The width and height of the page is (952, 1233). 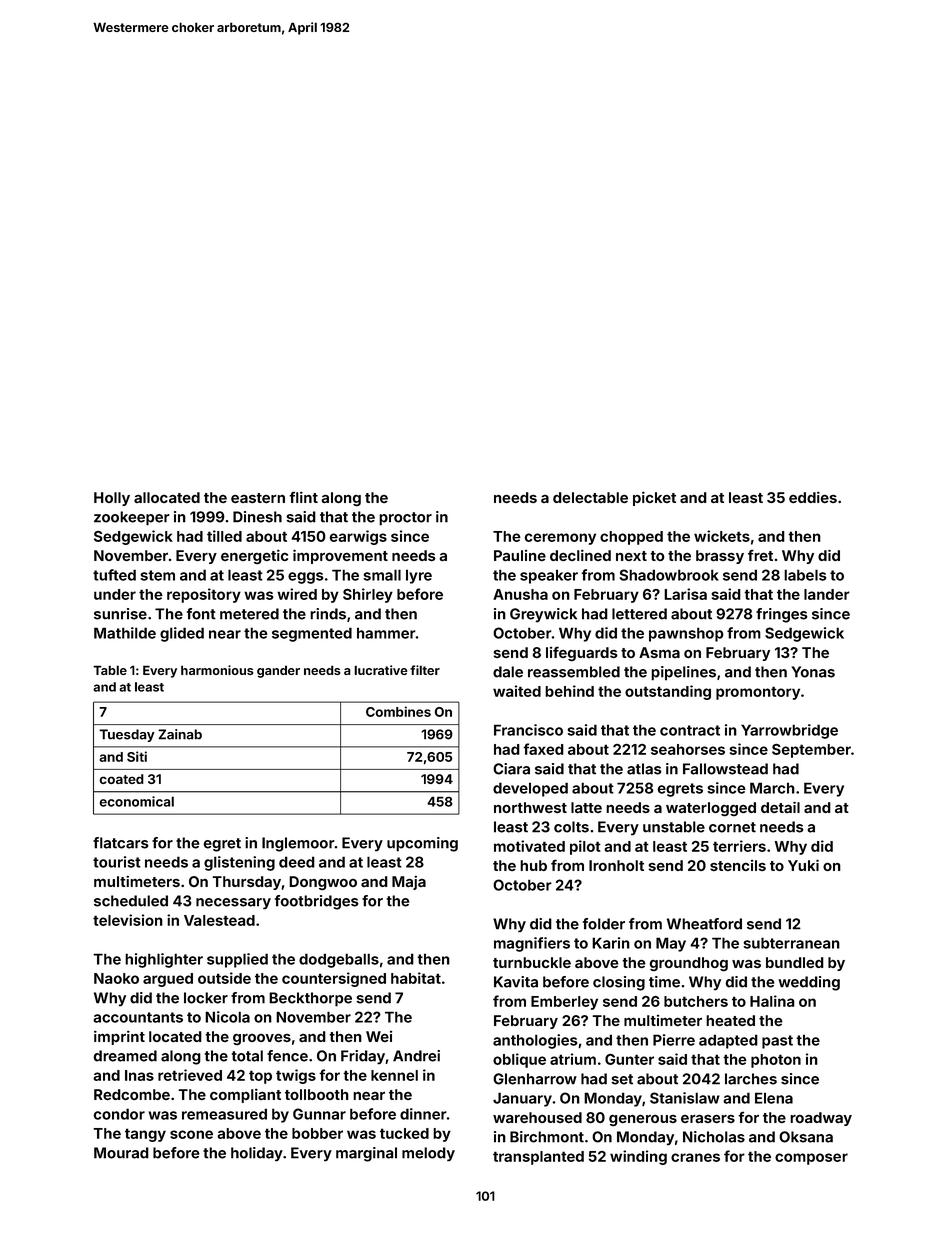 What do you see at coordinates (121, 843) in the page?
I see `flatcars` at bounding box center [121, 843].
